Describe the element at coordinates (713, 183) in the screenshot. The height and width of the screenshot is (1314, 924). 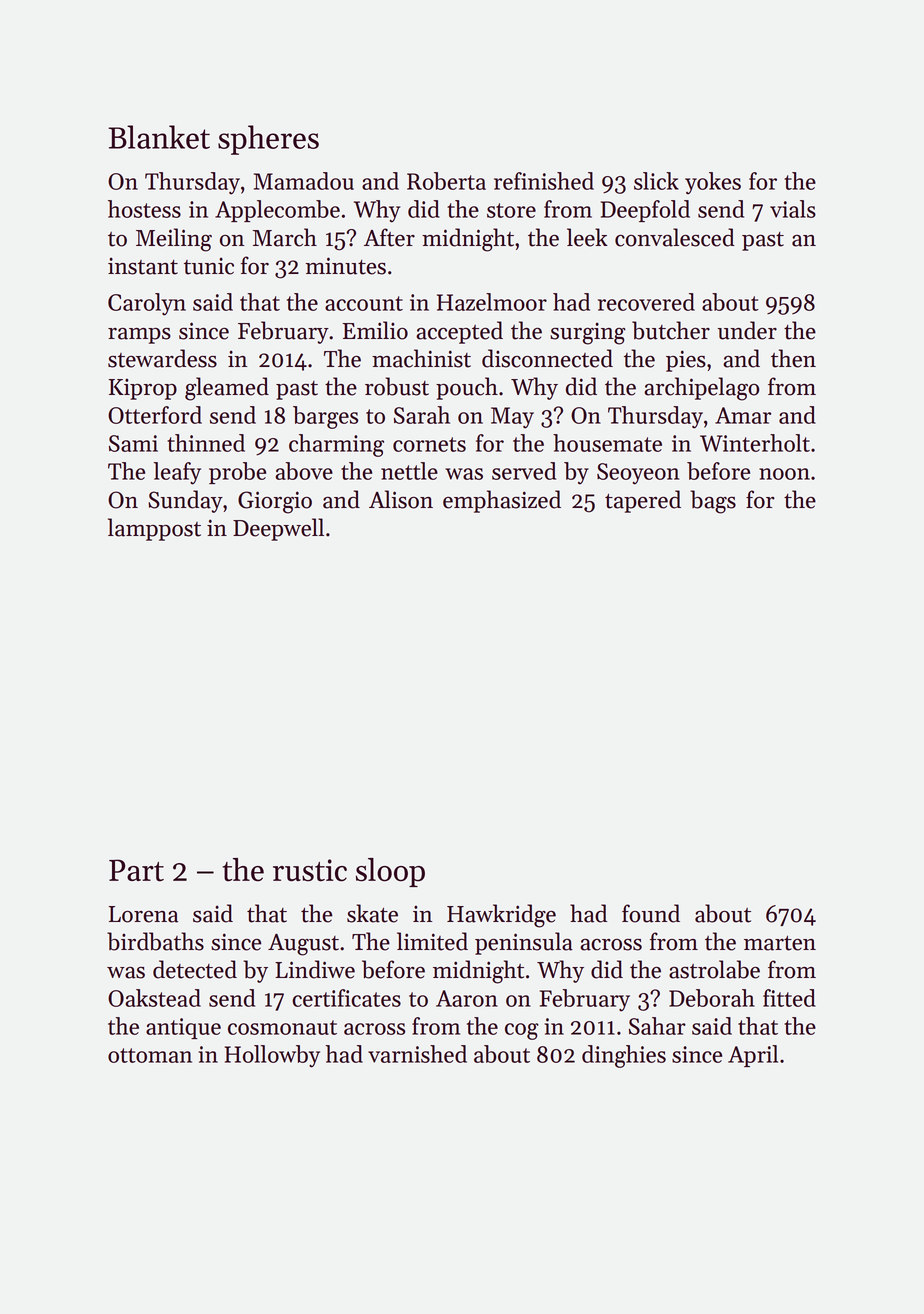
I see `yokes` at that location.
